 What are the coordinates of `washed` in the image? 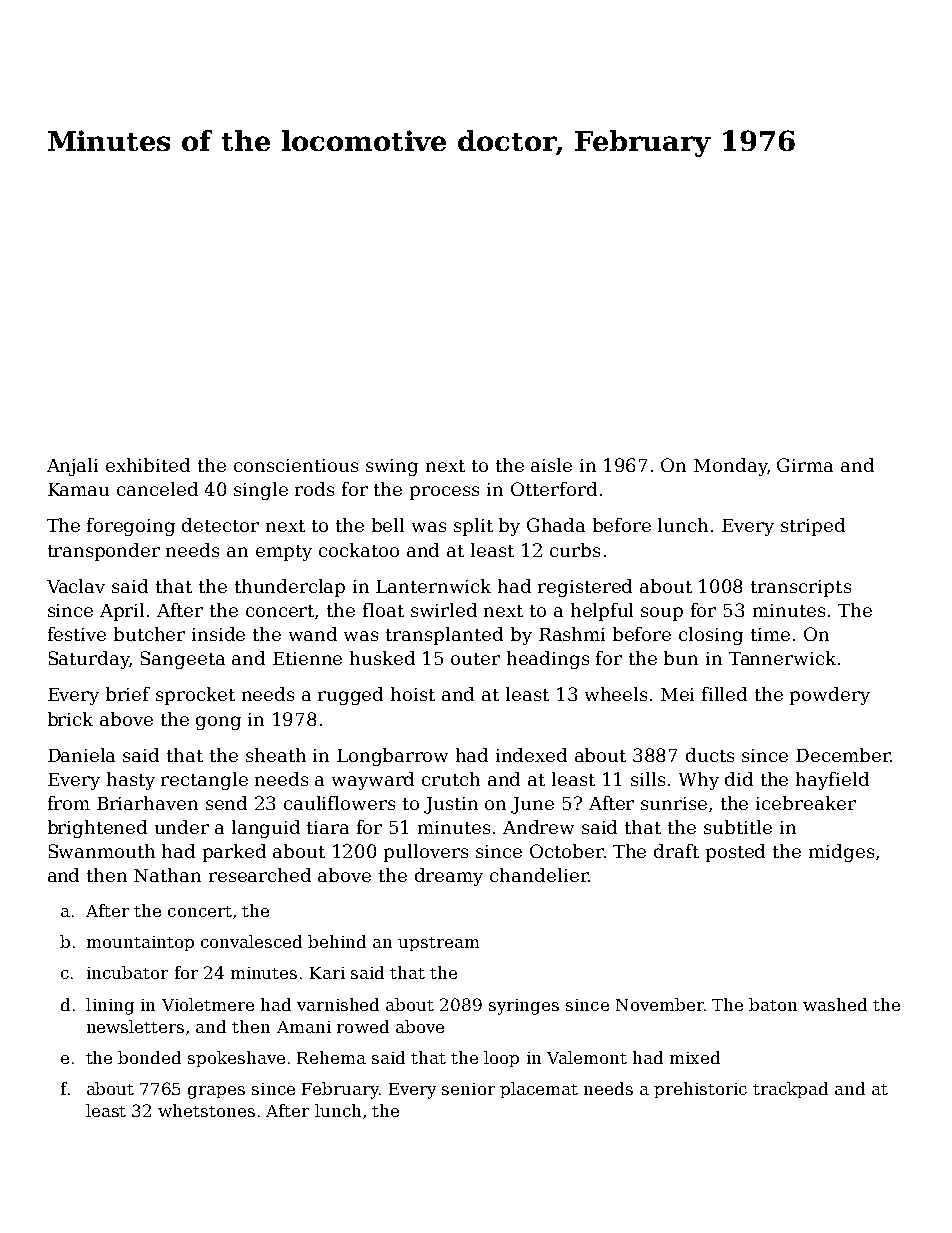 It's located at (835, 1004).
